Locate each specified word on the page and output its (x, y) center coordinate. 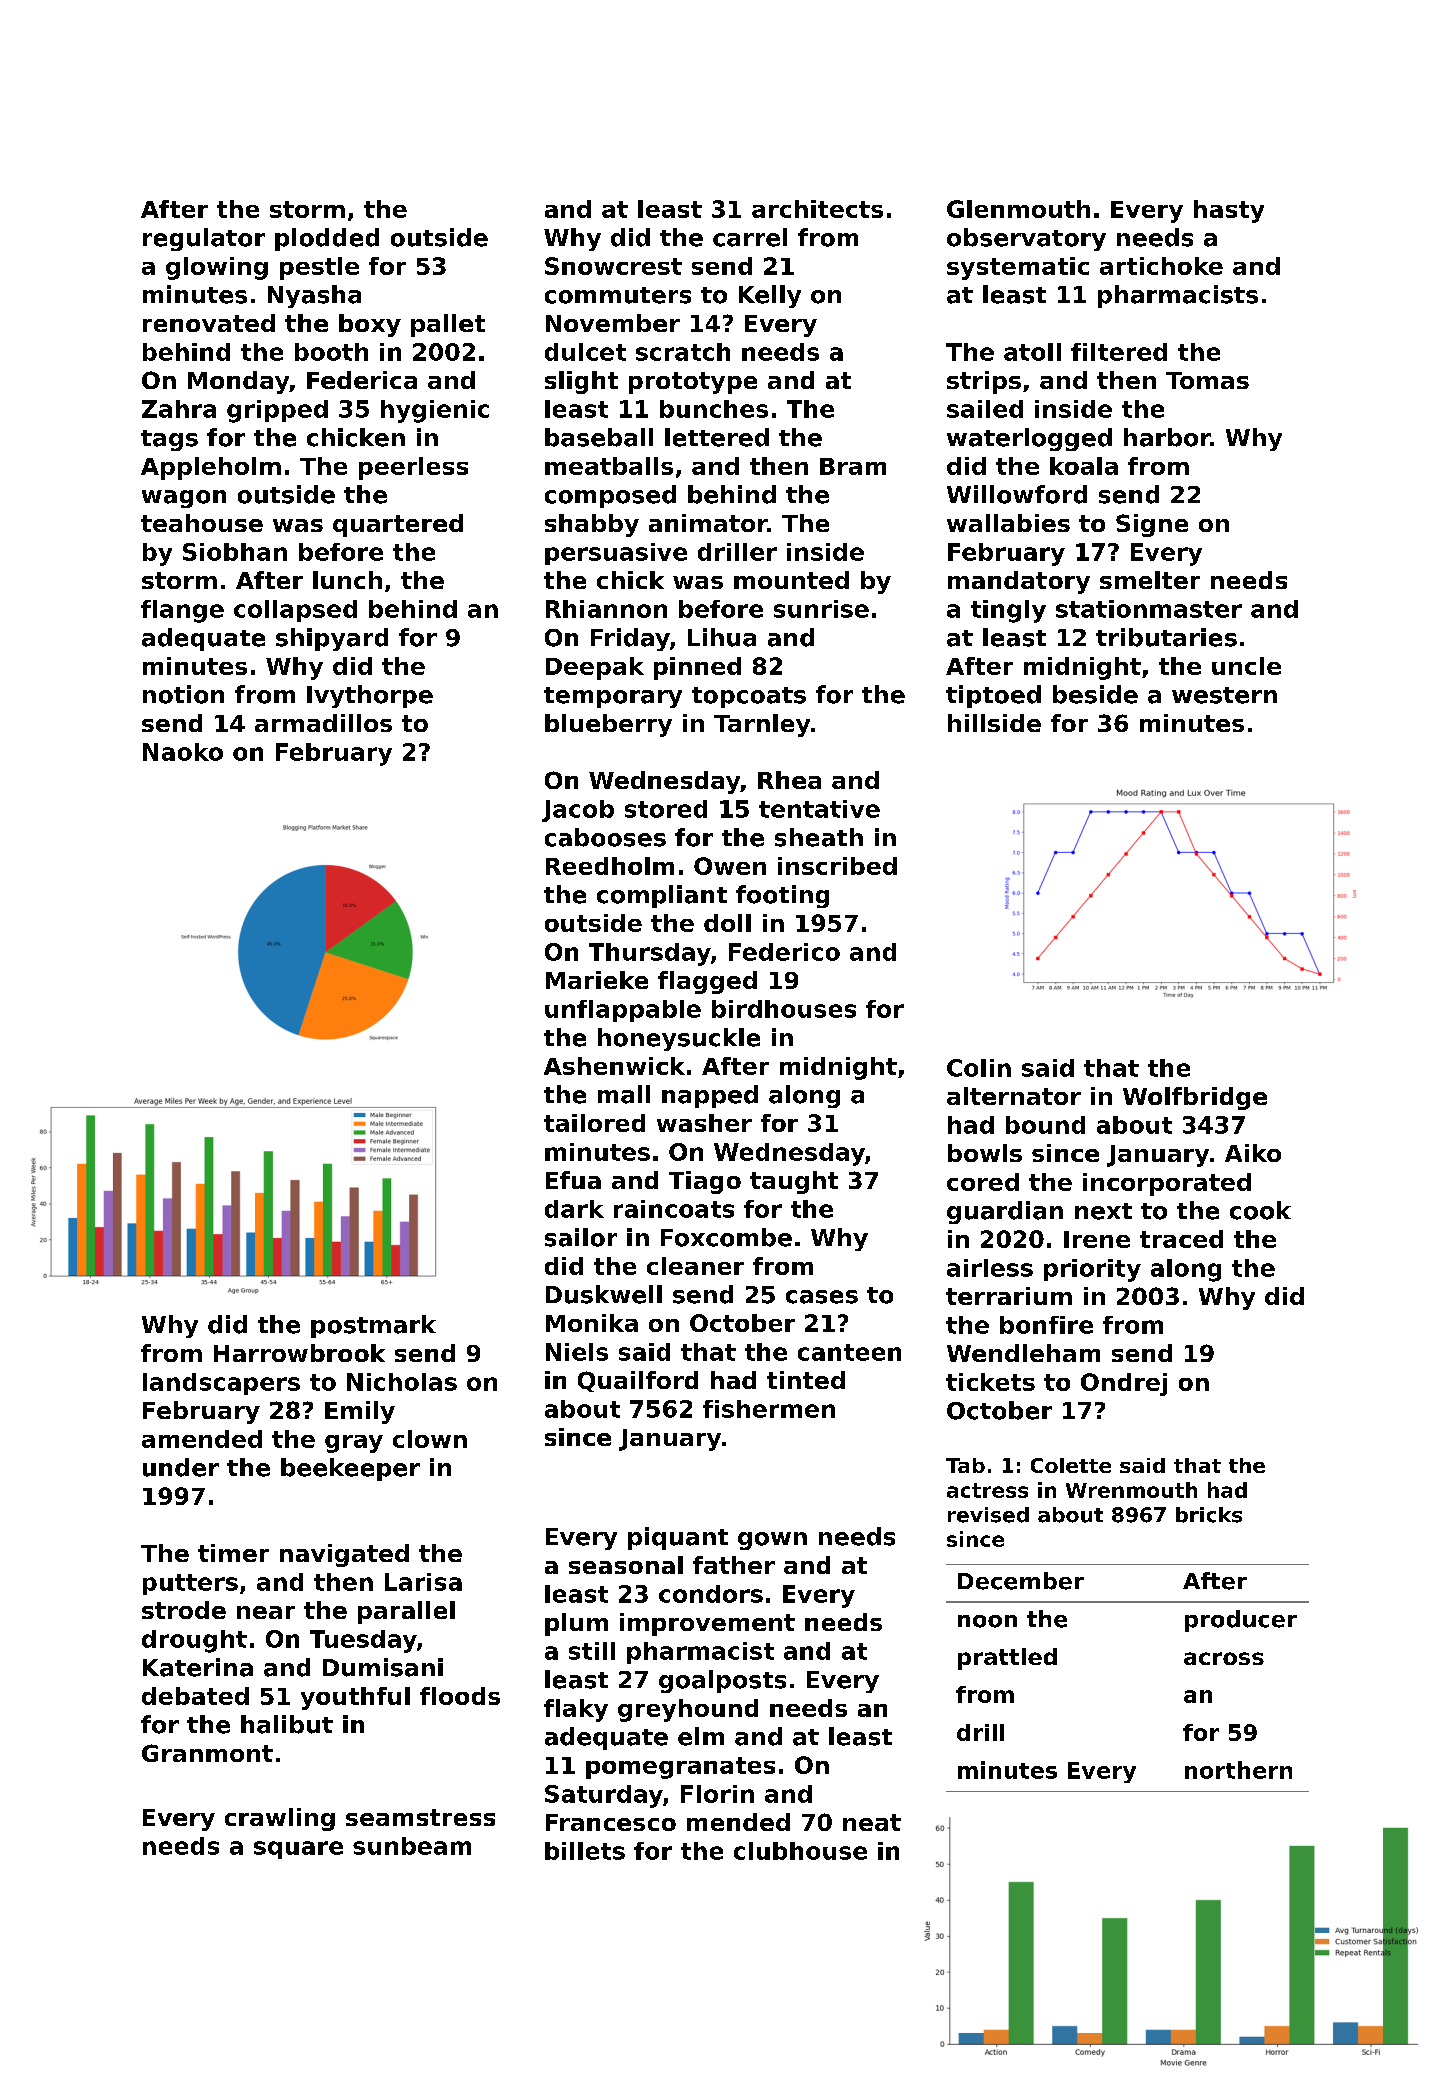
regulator (204, 239)
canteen (849, 1352)
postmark (373, 1326)
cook (1260, 1210)
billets (585, 1851)
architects (817, 209)
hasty (1229, 211)
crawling (280, 1819)
